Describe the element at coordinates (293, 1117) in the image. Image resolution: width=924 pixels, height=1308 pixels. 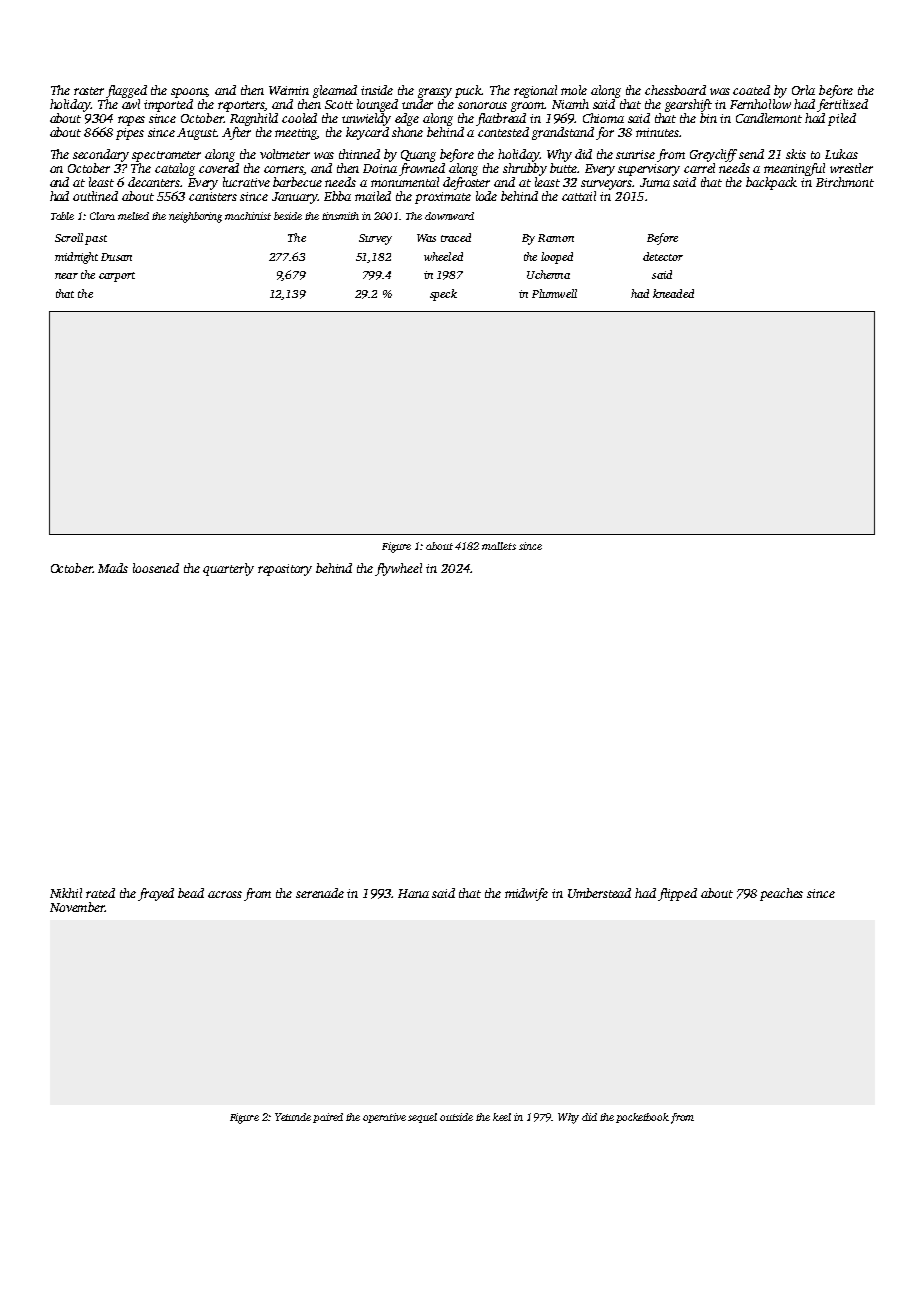
I see `Yetunde` at that location.
